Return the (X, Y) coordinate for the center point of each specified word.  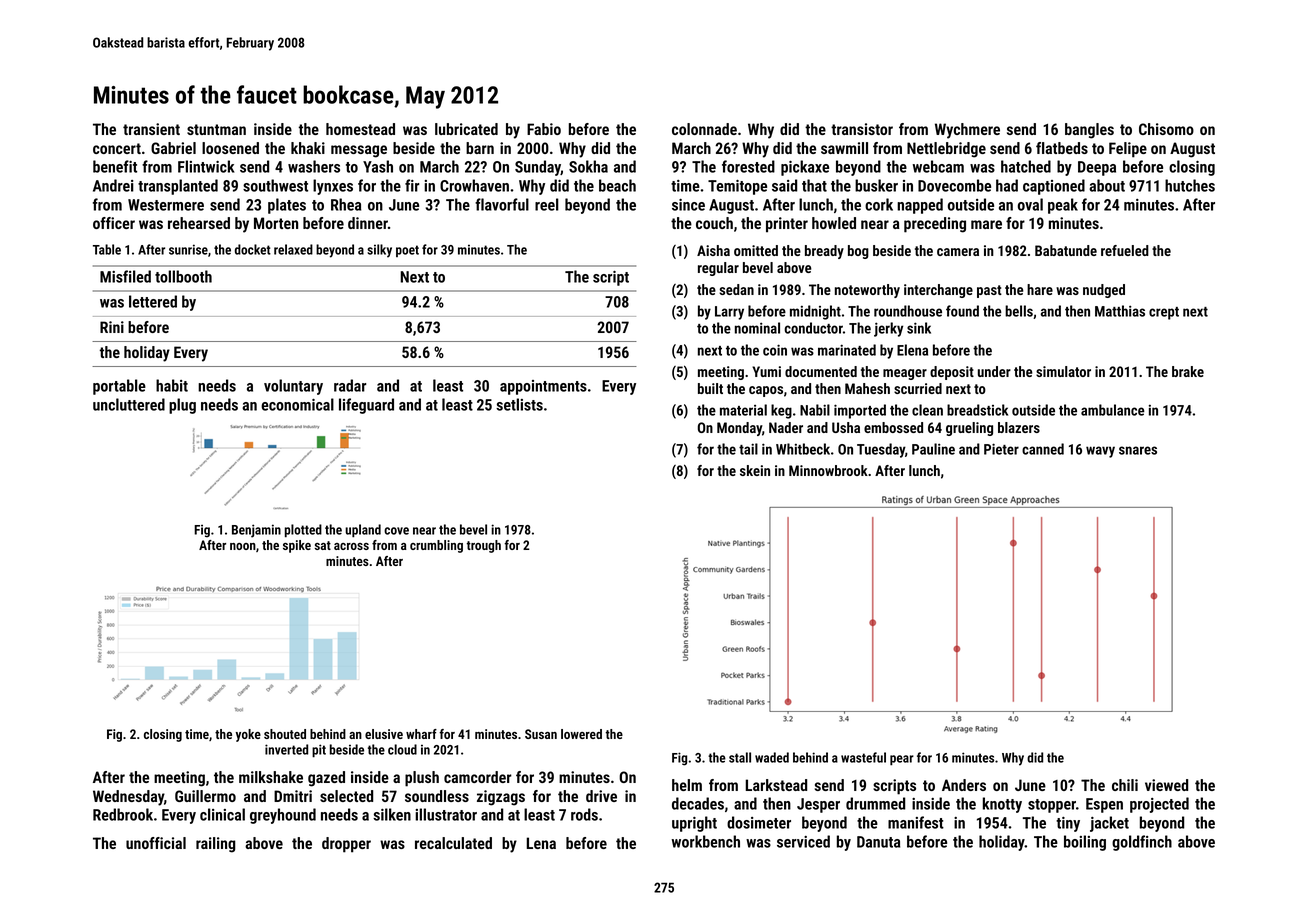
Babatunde (1066, 250)
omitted (756, 250)
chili (1125, 785)
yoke (248, 735)
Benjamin (256, 531)
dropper (346, 845)
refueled (1125, 250)
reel (547, 204)
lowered (581, 734)
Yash (378, 166)
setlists (519, 404)
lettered (153, 301)
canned (1043, 449)
